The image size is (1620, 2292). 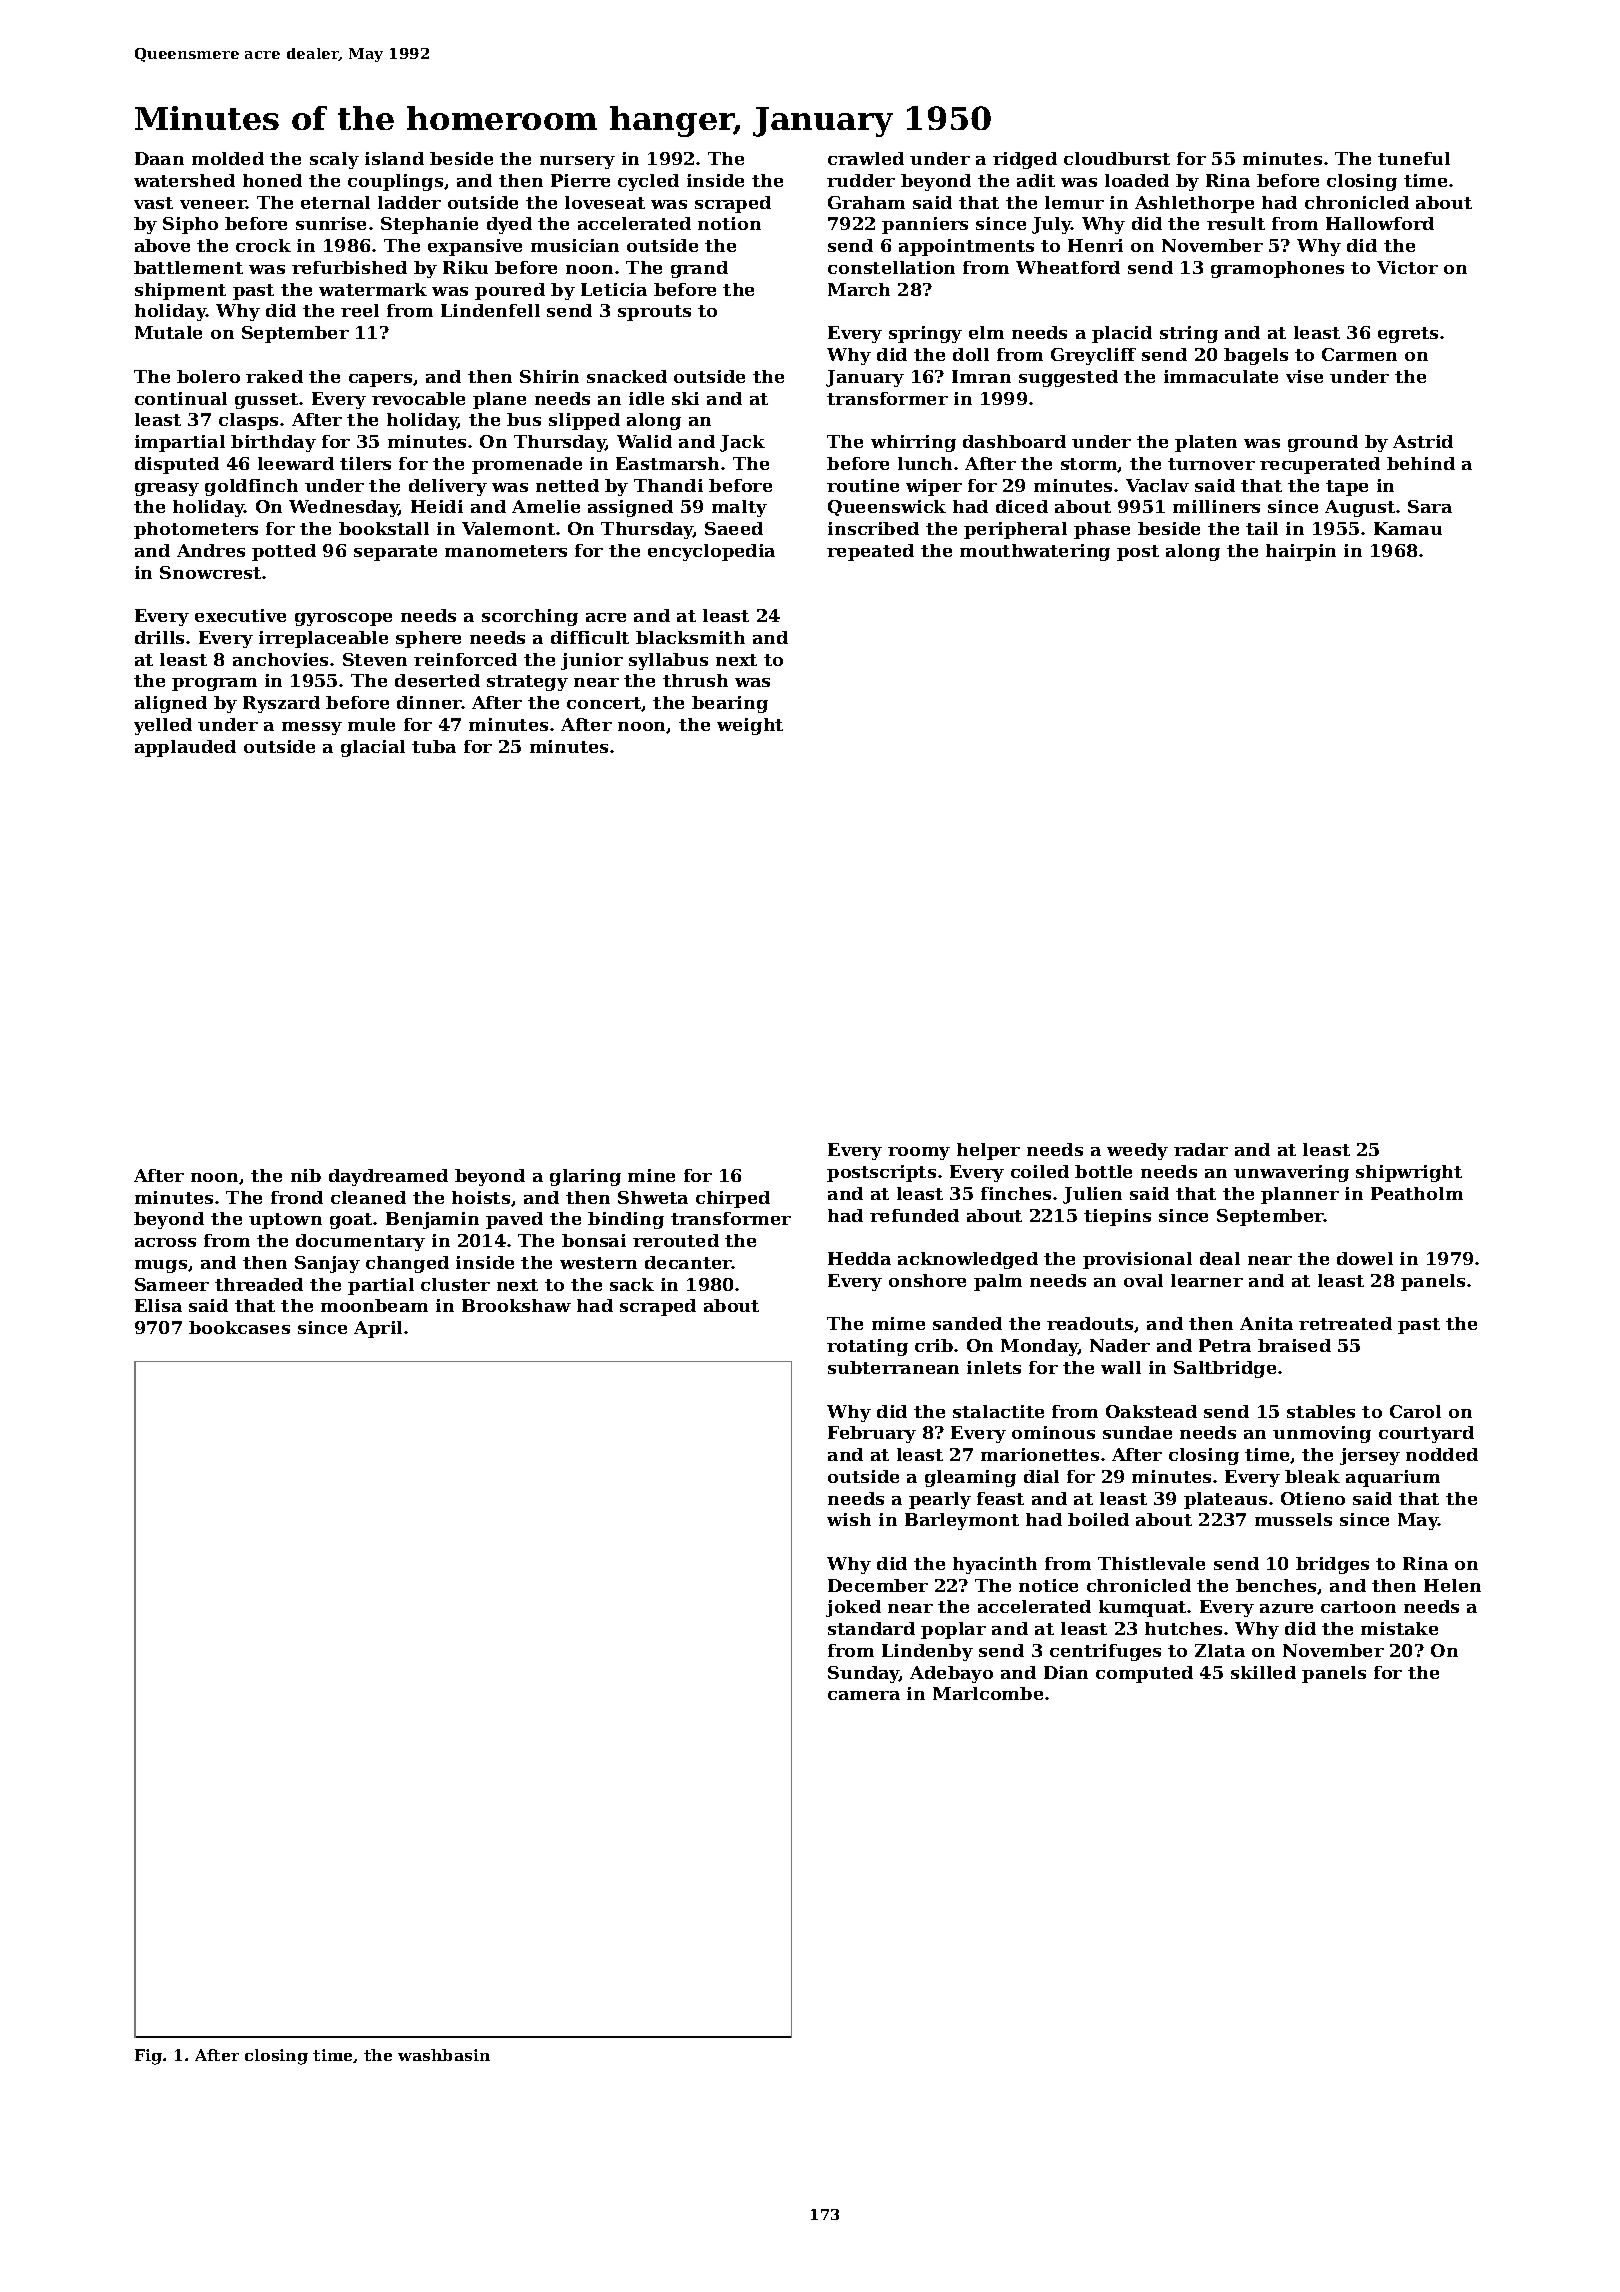 What do you see at coordinates (919, 1153) in the screenshot?
I see `roomy` at bounding box center [919, 1153].
